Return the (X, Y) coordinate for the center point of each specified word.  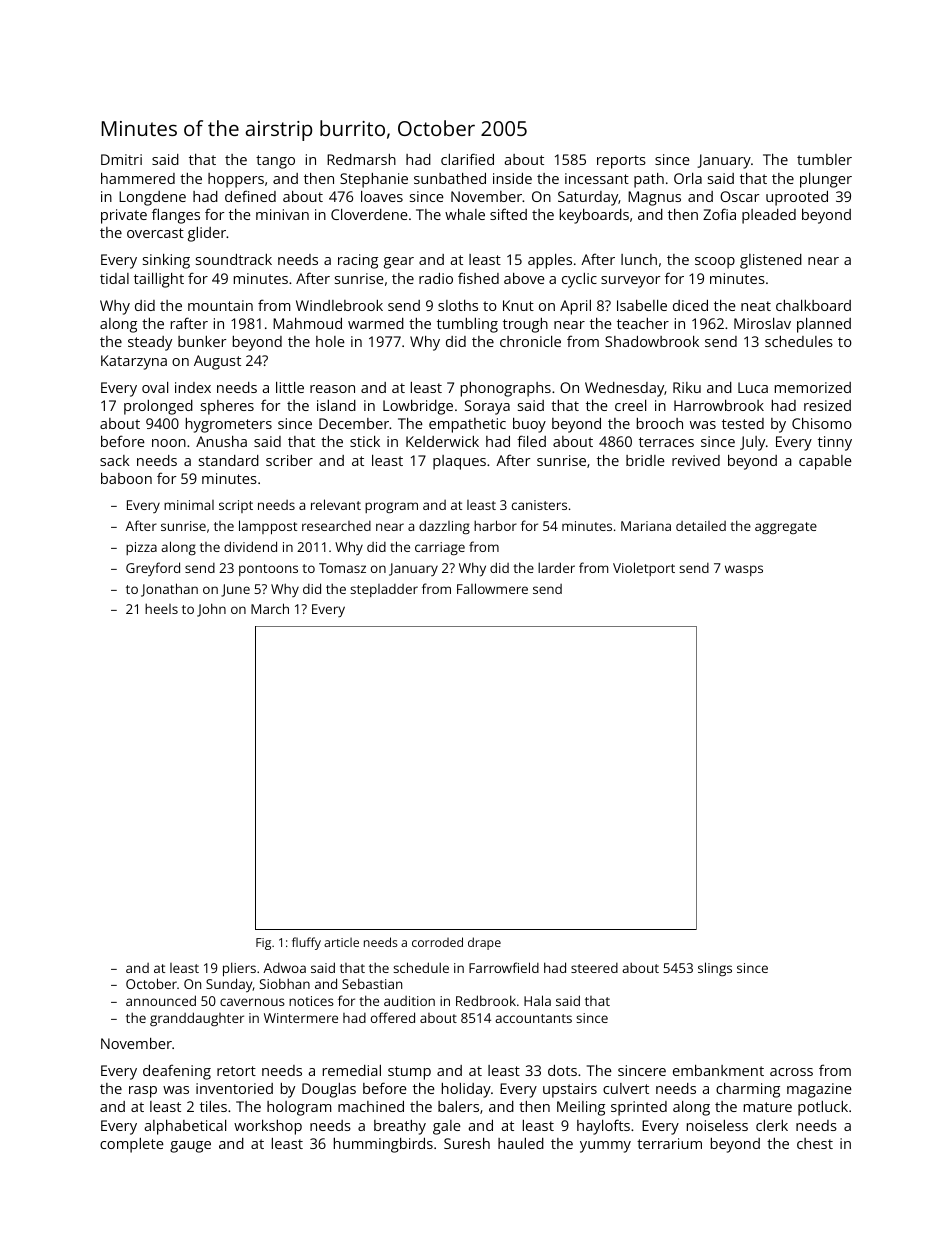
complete (132, 1145)
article (341, 942)
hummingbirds (383, 1145)
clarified (467, 159)
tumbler (824, 159)
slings (715, 969)
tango (275, 162)
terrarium (669, 1143)
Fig (263, 944)
